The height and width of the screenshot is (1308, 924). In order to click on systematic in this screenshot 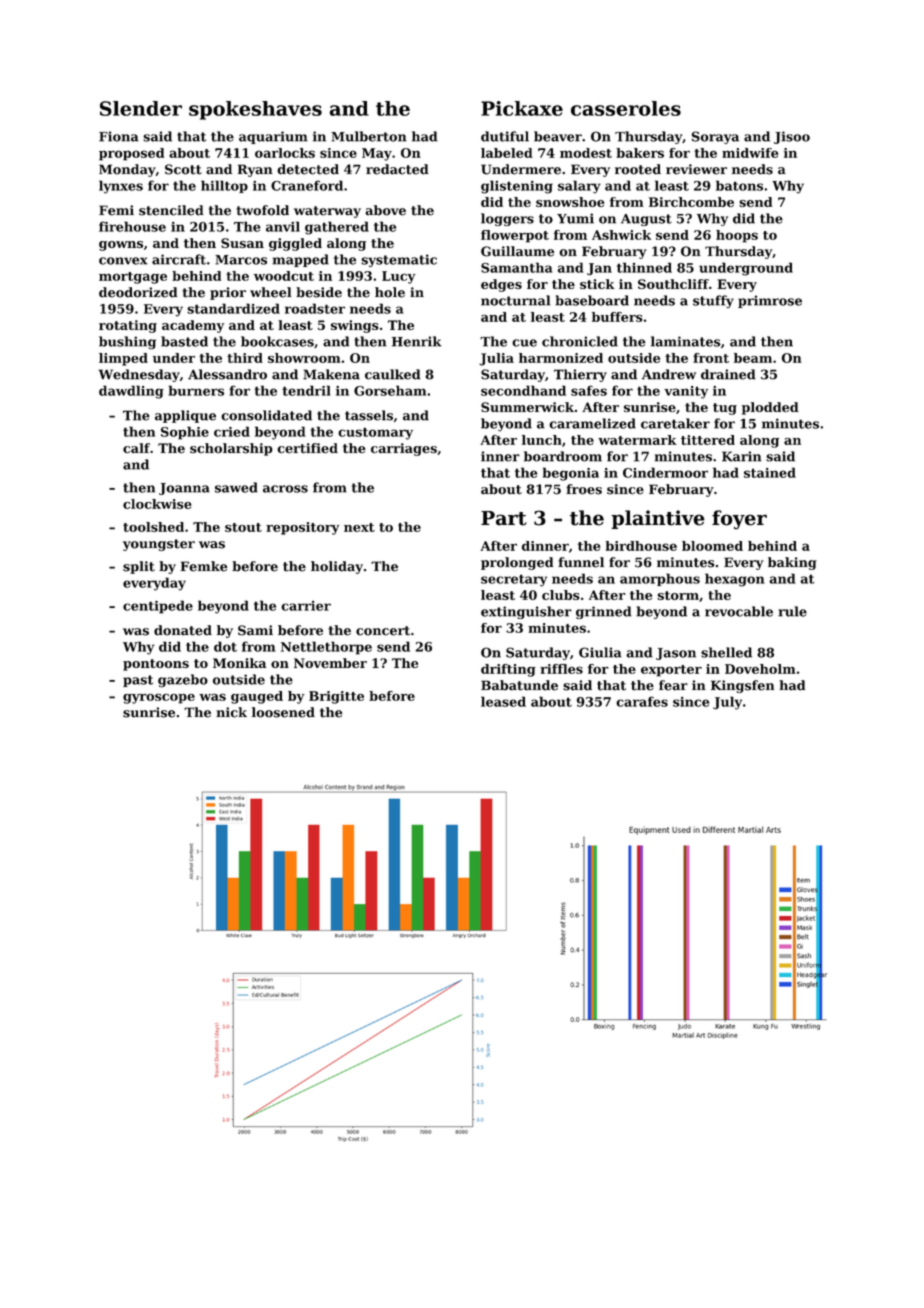, I will do `click(399, 260)`.
